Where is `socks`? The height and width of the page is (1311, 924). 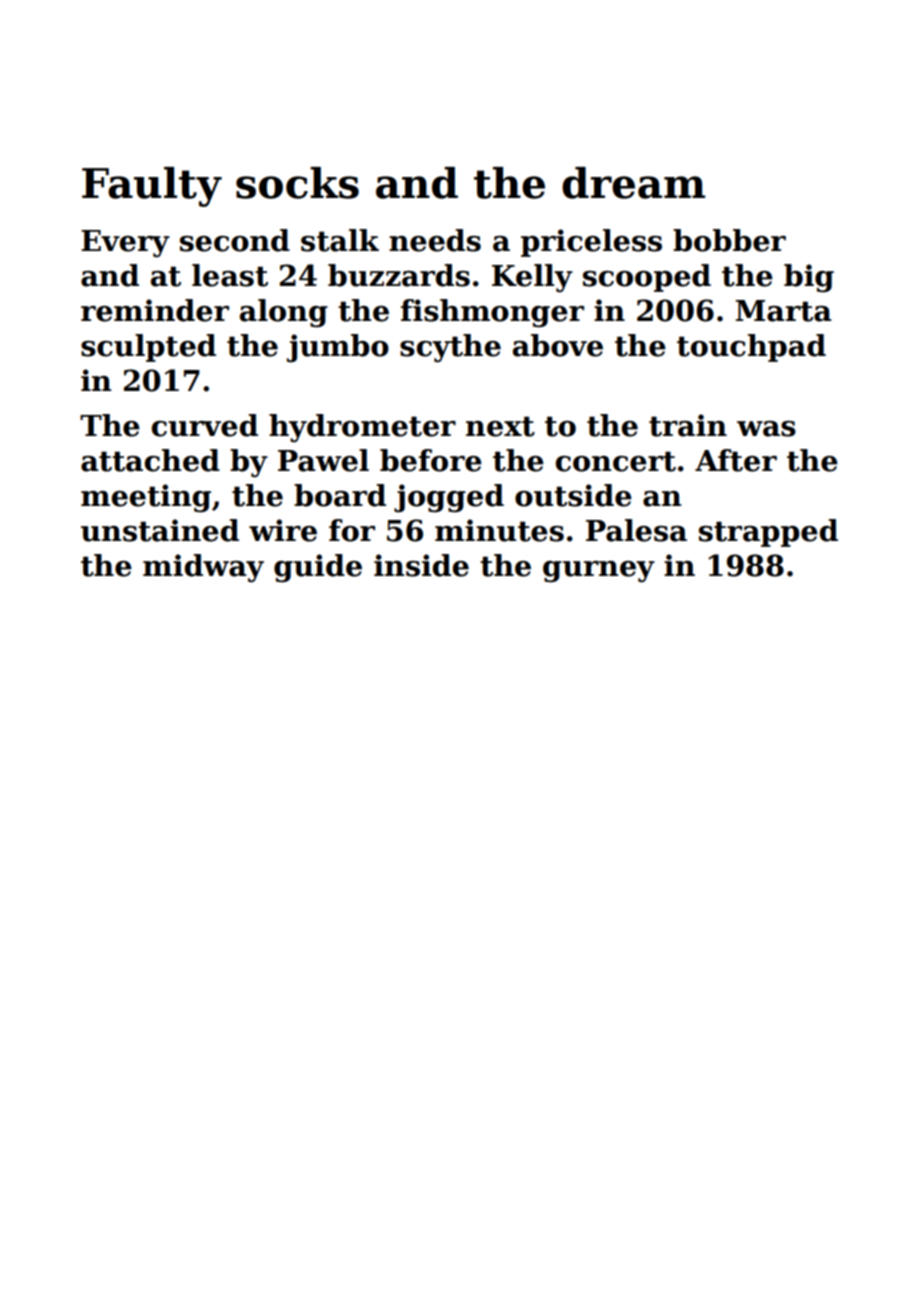
socks is located at coordinates (297, 183).
